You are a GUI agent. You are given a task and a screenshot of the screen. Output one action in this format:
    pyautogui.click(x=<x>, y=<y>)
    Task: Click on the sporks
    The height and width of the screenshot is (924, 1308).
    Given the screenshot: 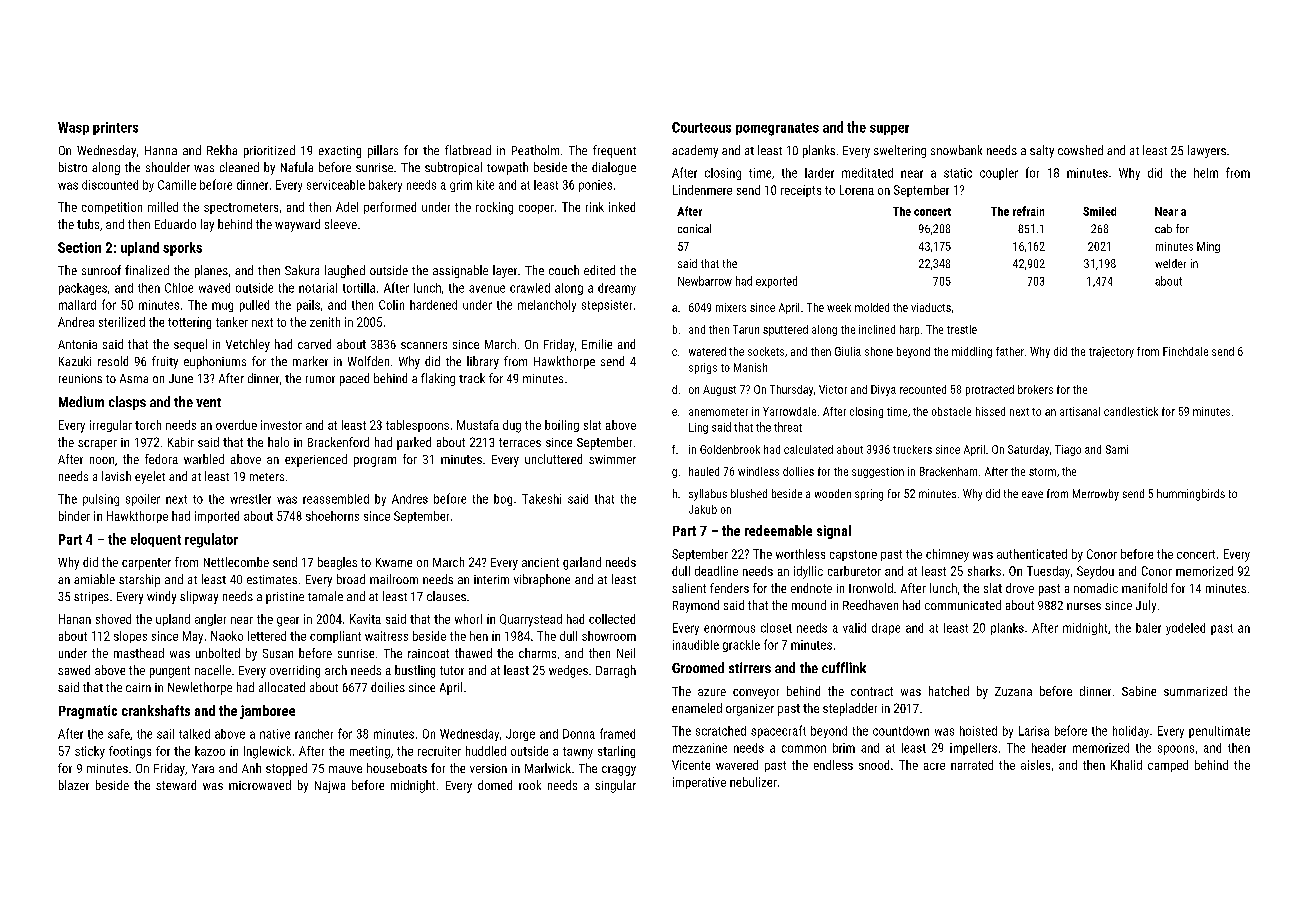 What is the action you would take?
    pyautogui.click(x=182, y=249)
